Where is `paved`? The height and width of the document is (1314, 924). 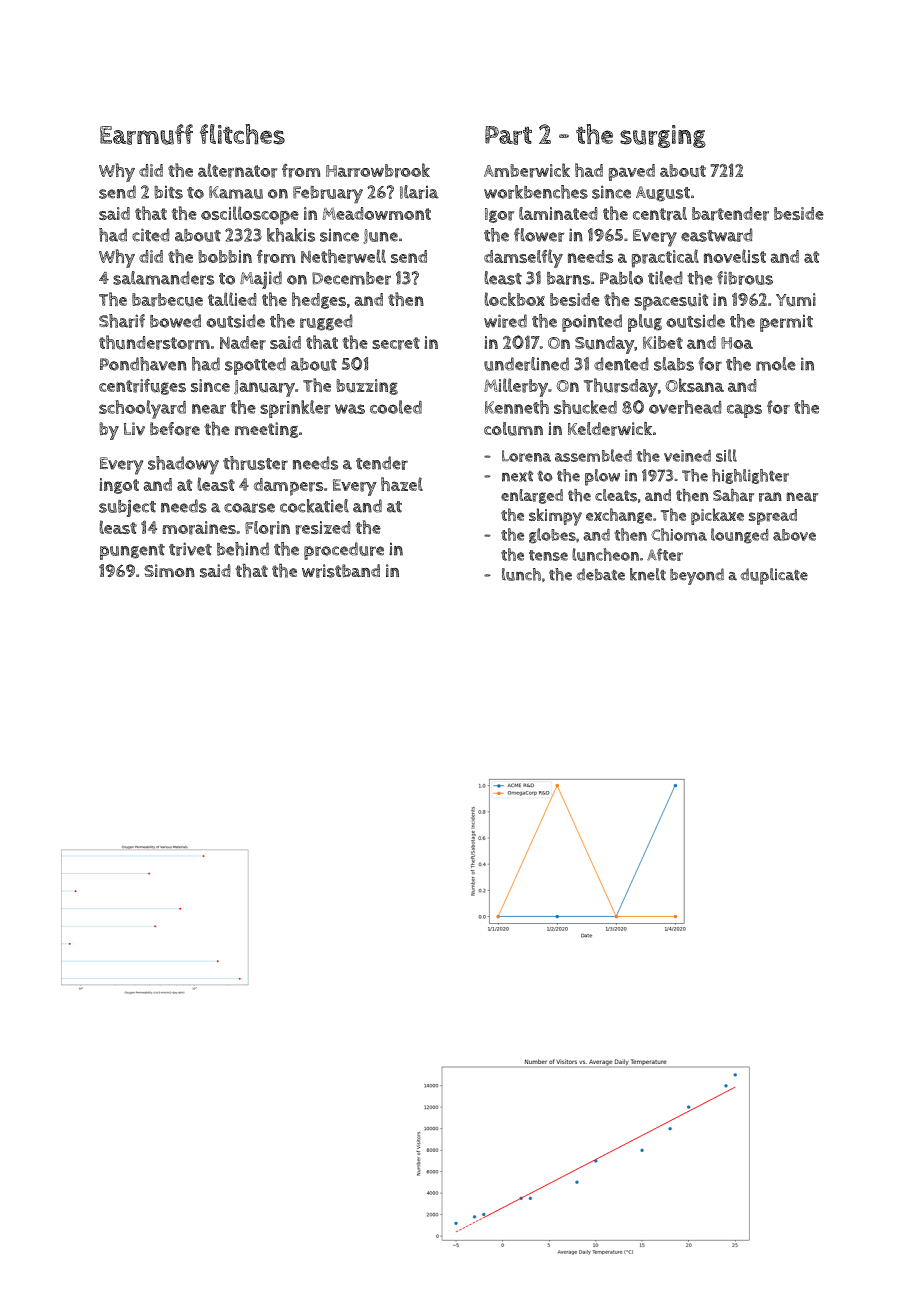
paved is located at coordinates (632, 172).
